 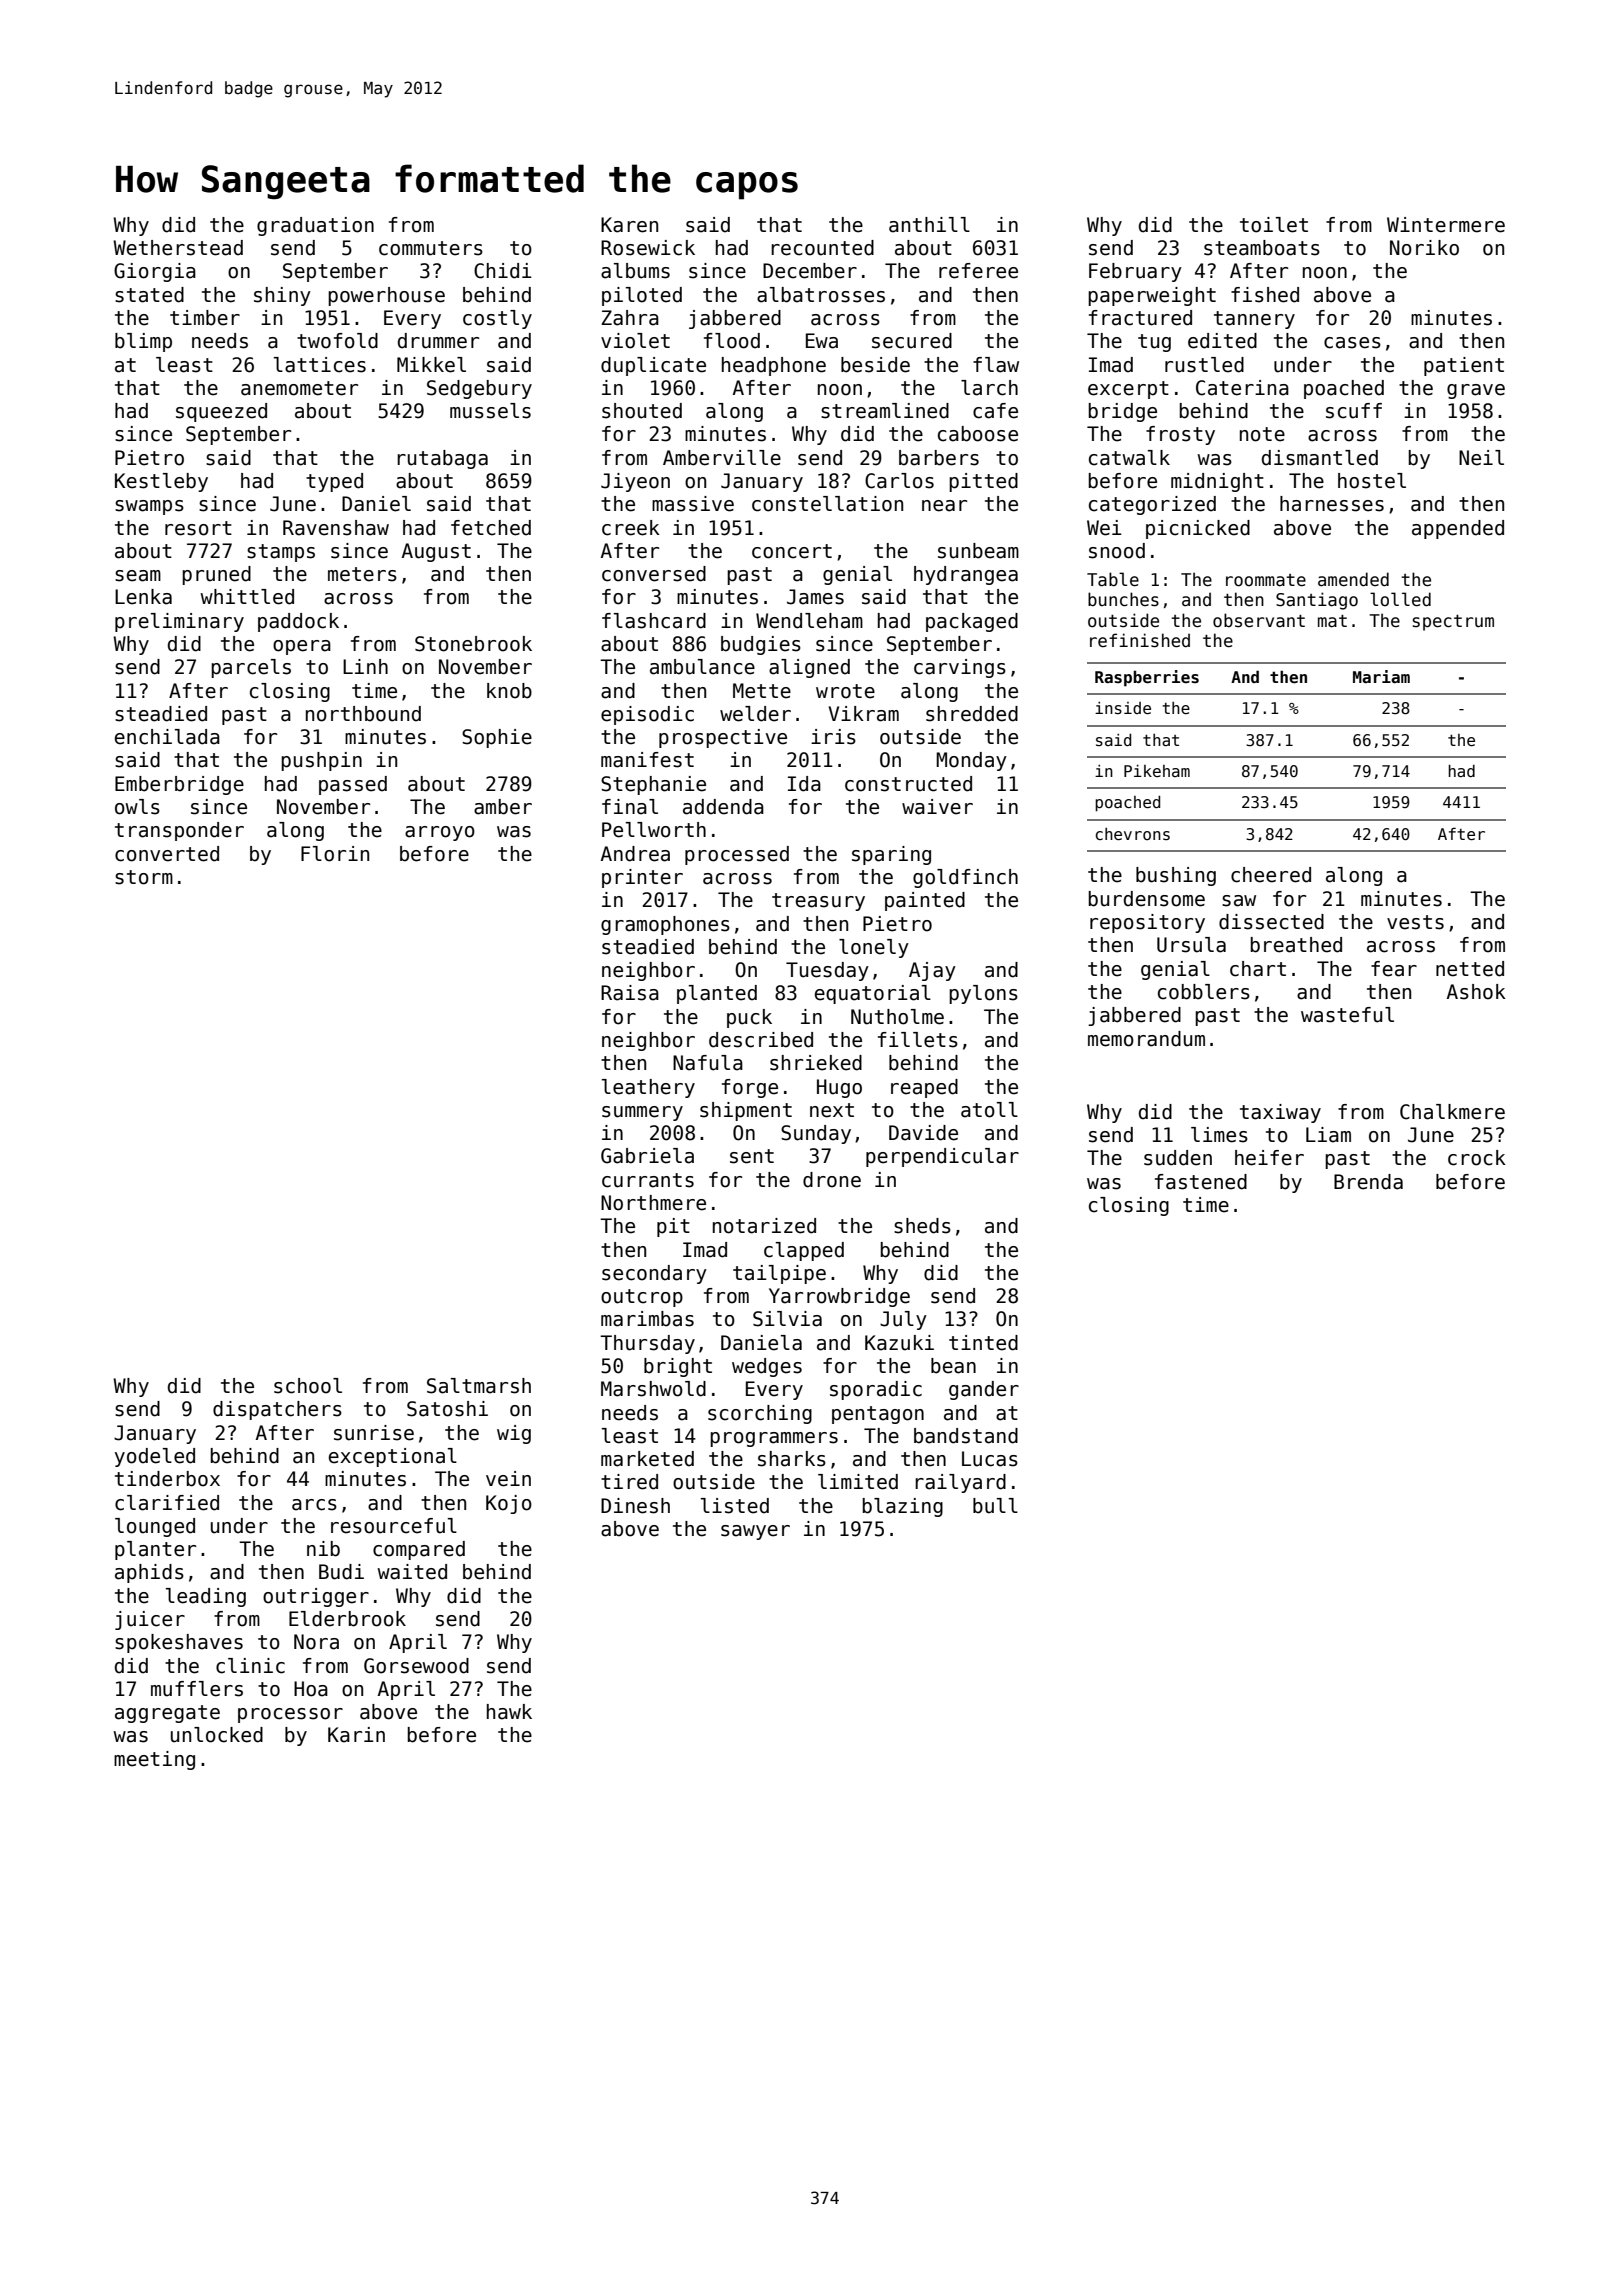 What do you see at coordinates (1201, 1182) in the screenshot?
I see `fastened` at bounding box center [1201, 1182].
